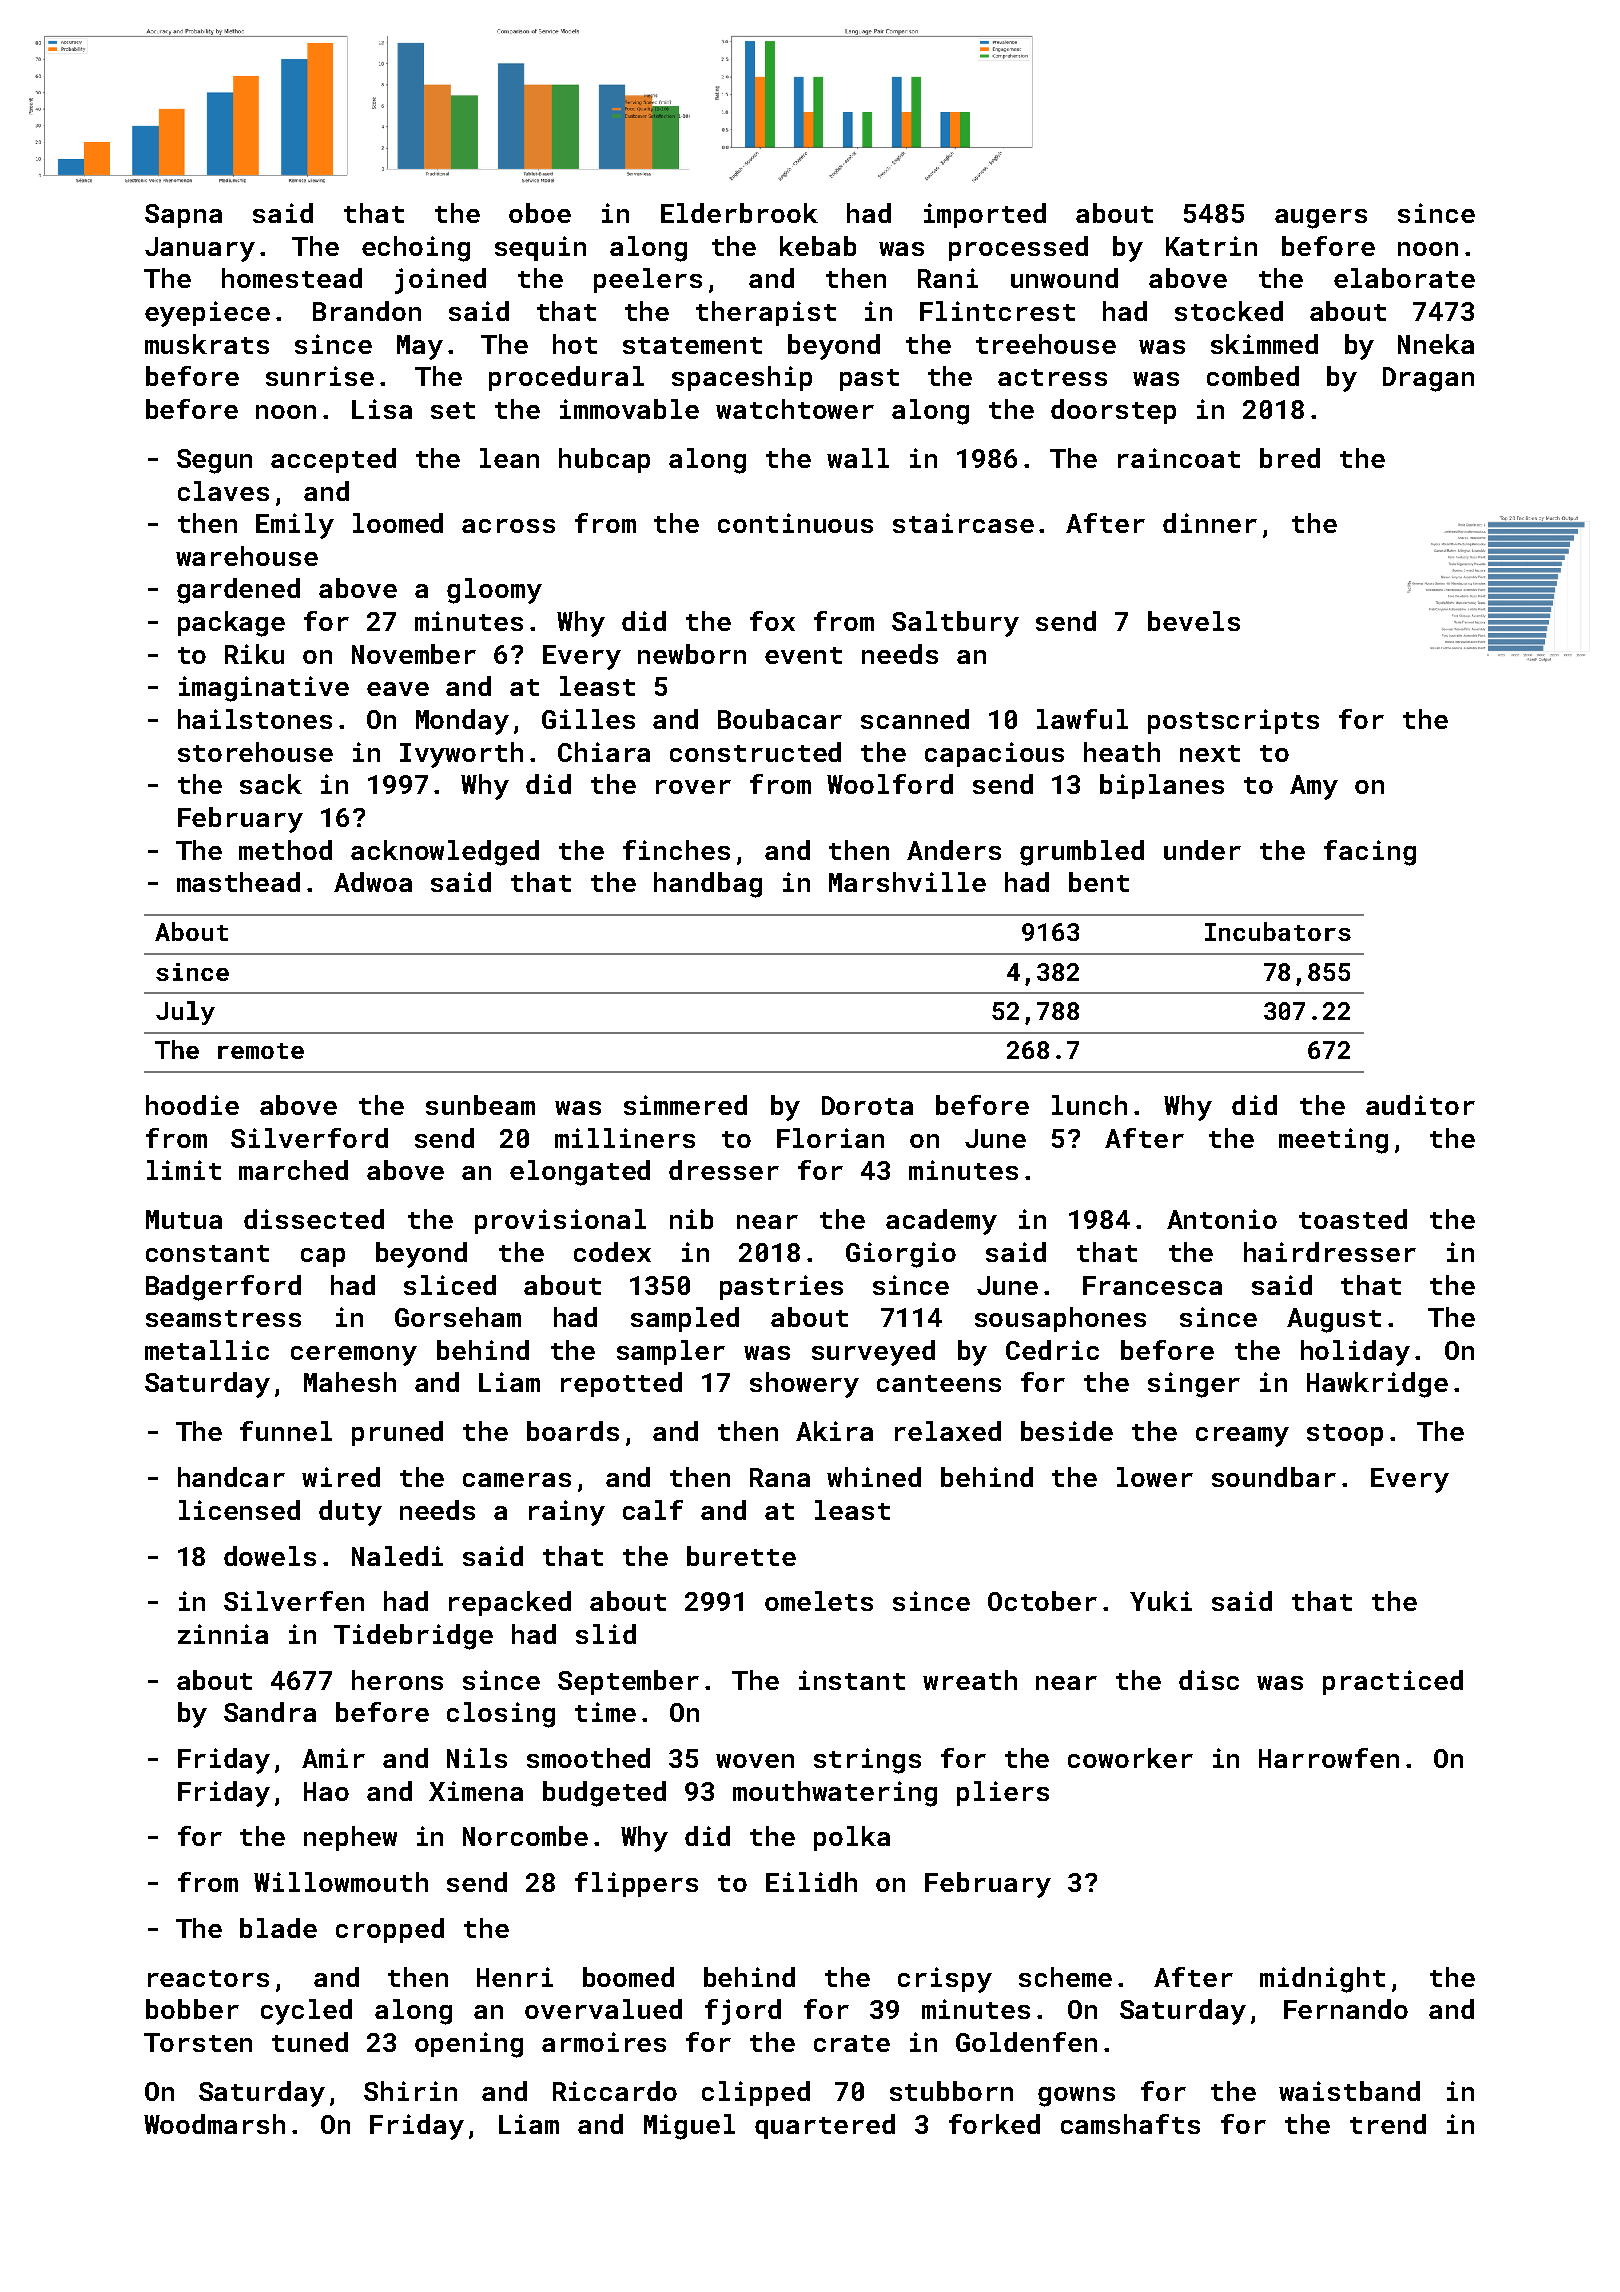  Describe the element at coordinates (588, 719) in the screenshot. I see `Gilles` at that location.
